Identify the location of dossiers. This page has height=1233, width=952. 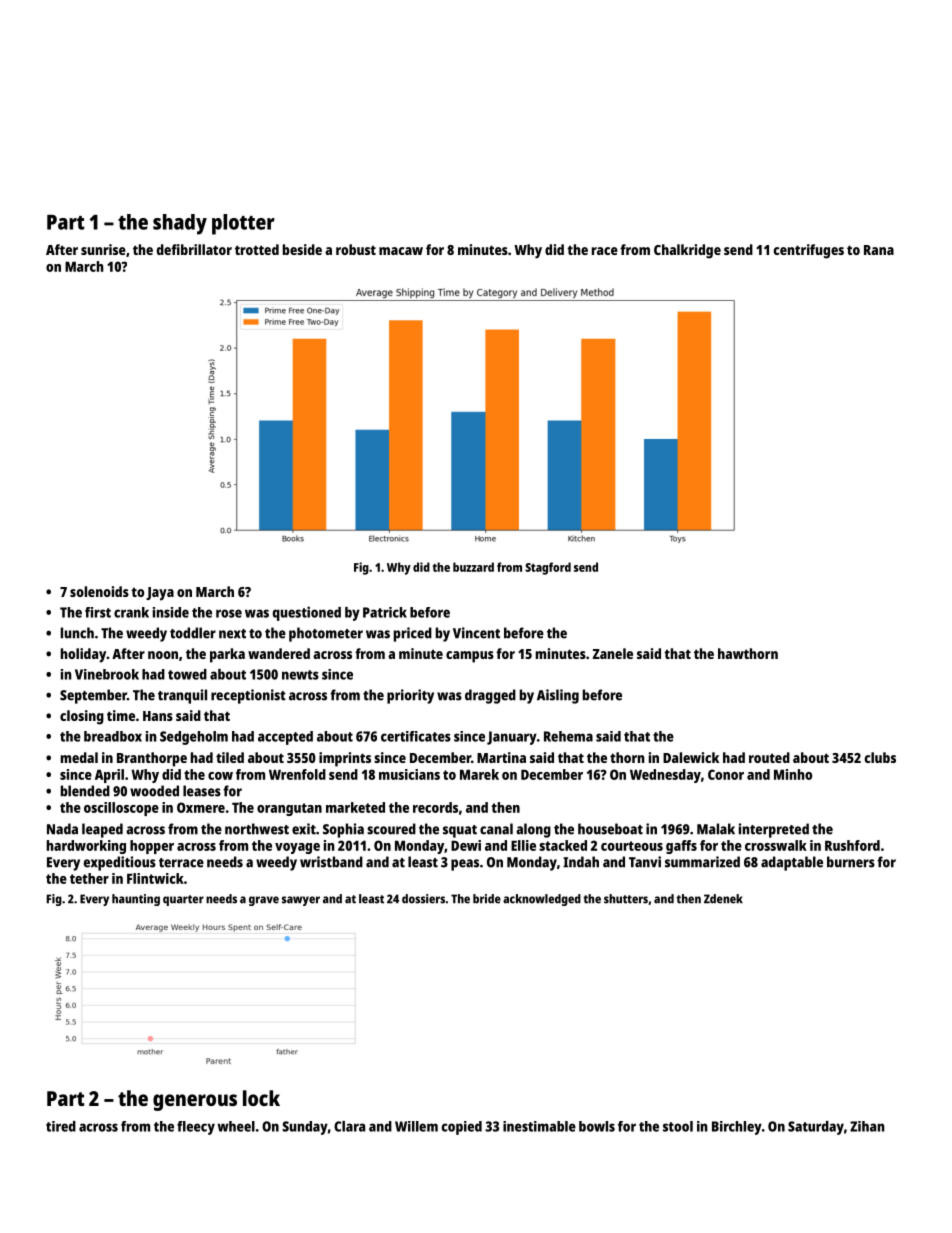
(423, 899).
